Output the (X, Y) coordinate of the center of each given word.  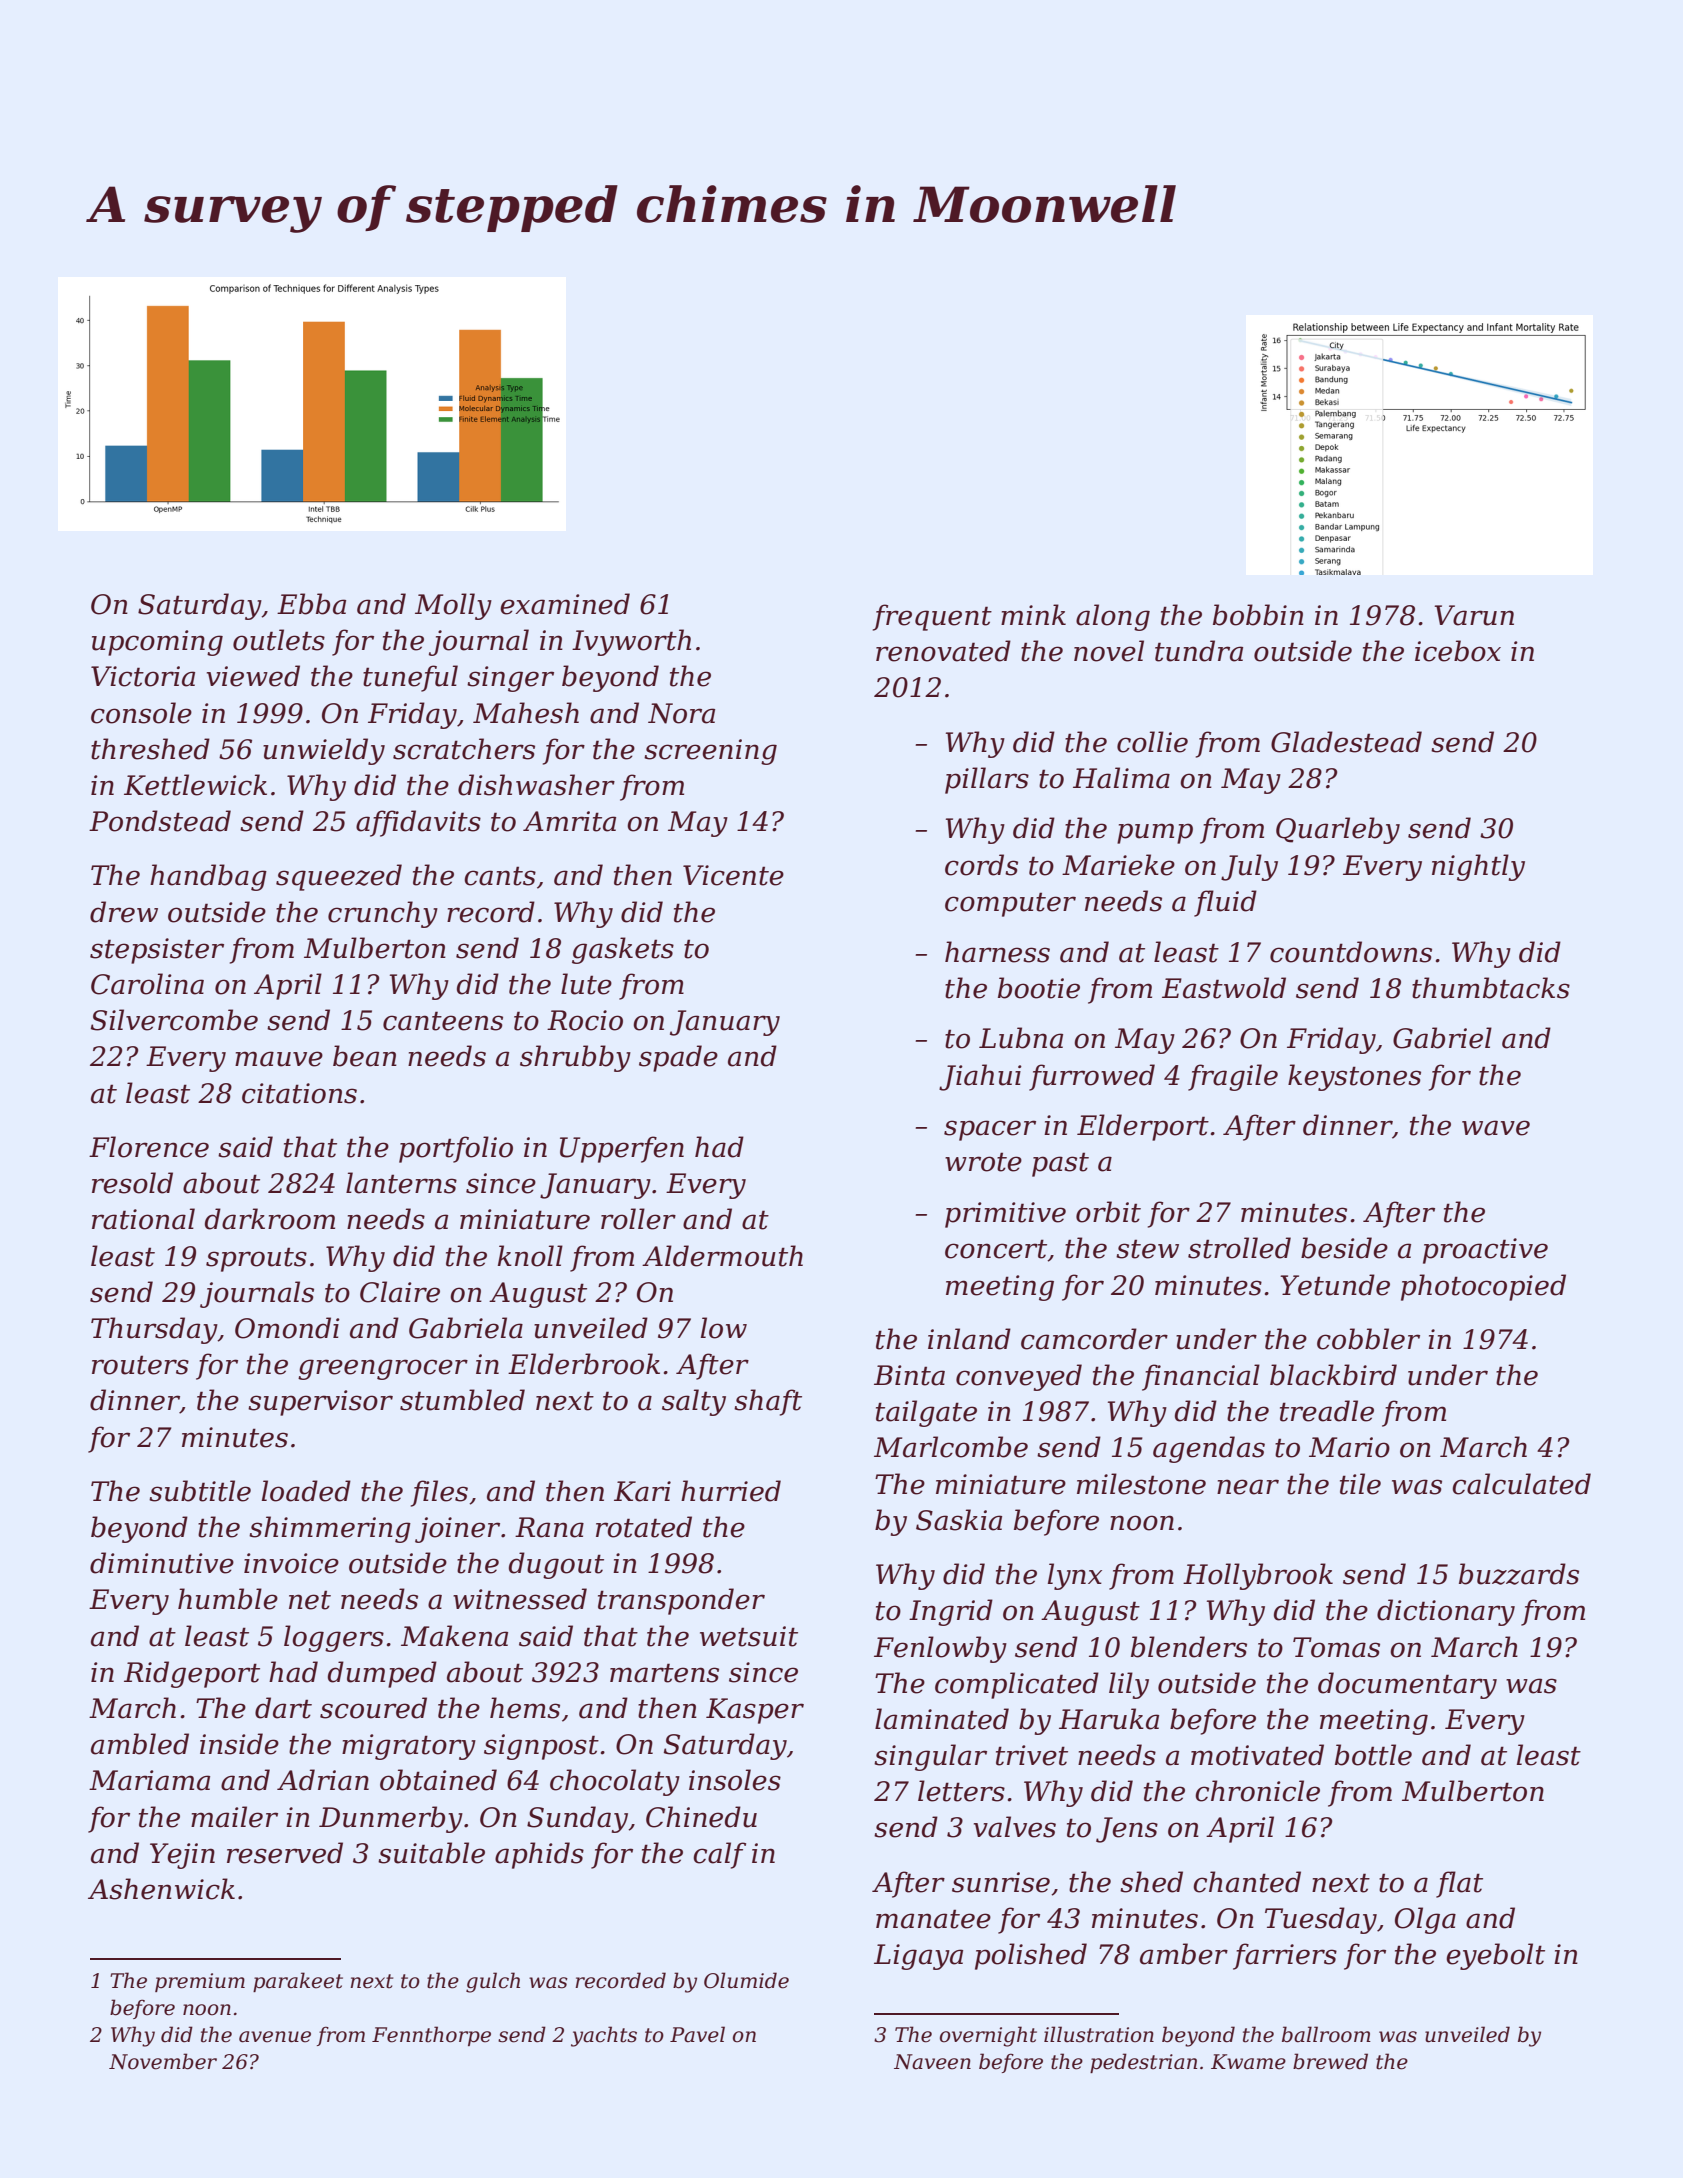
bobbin (1258, 615)
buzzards (1519, 1574)
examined (565, 604)
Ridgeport (192, 1674)
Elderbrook (584, 1364)
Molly (453, 606)
